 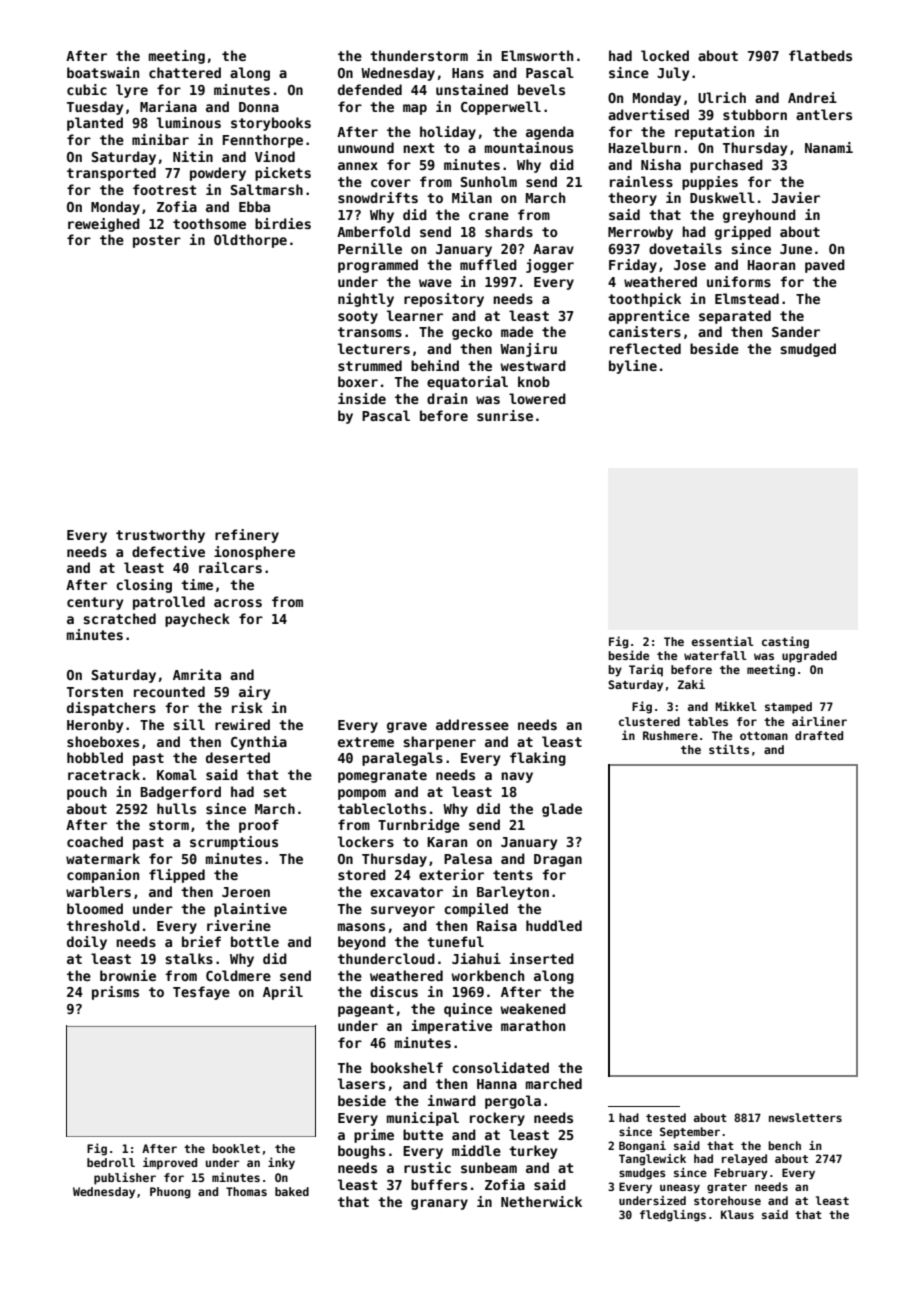 What do you see at coordinates (764, 736) in the screenshot?
I see `ottoman` at bounding box center [764, 736].
